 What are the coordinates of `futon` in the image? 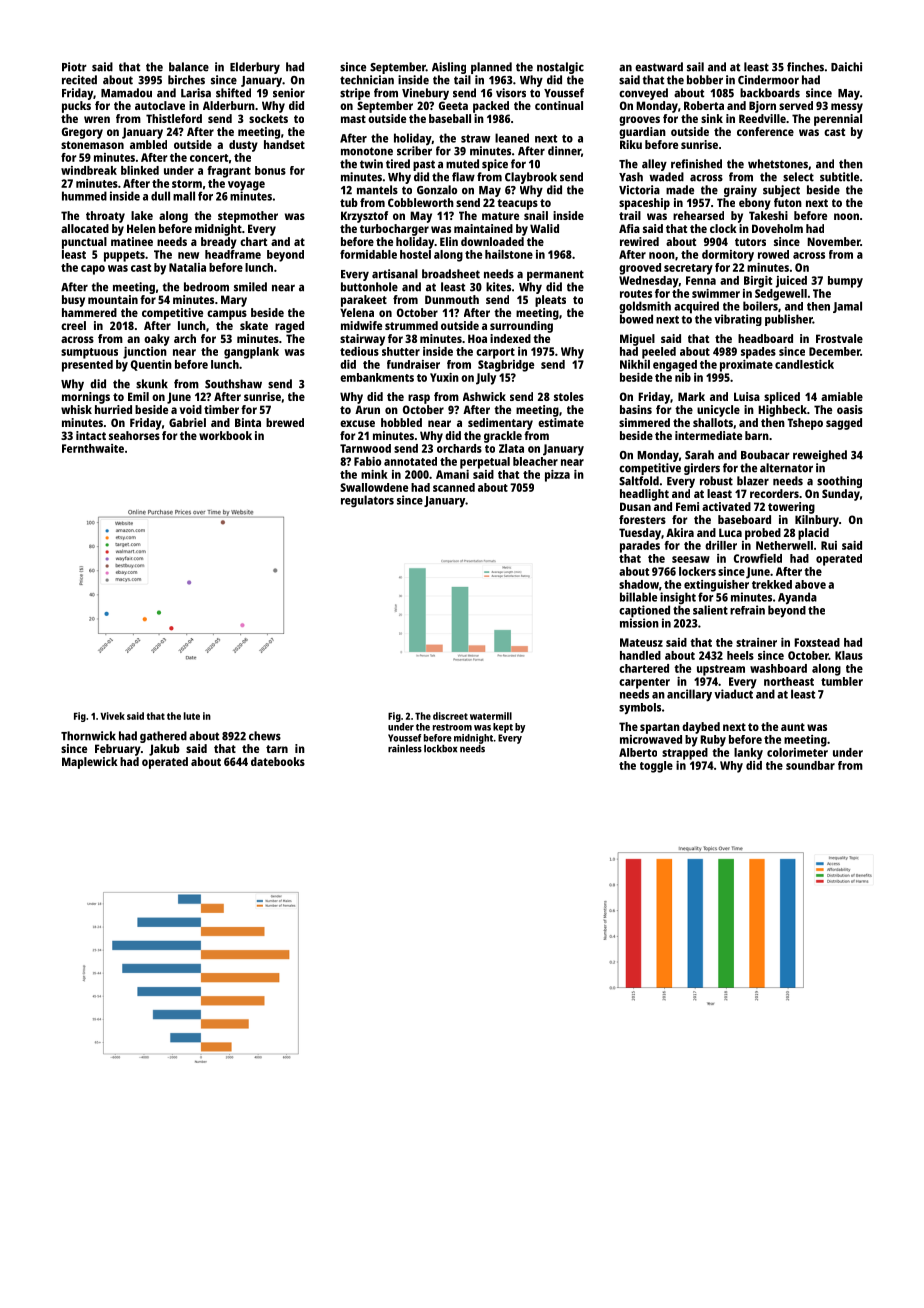 It's located at (788, 202).
